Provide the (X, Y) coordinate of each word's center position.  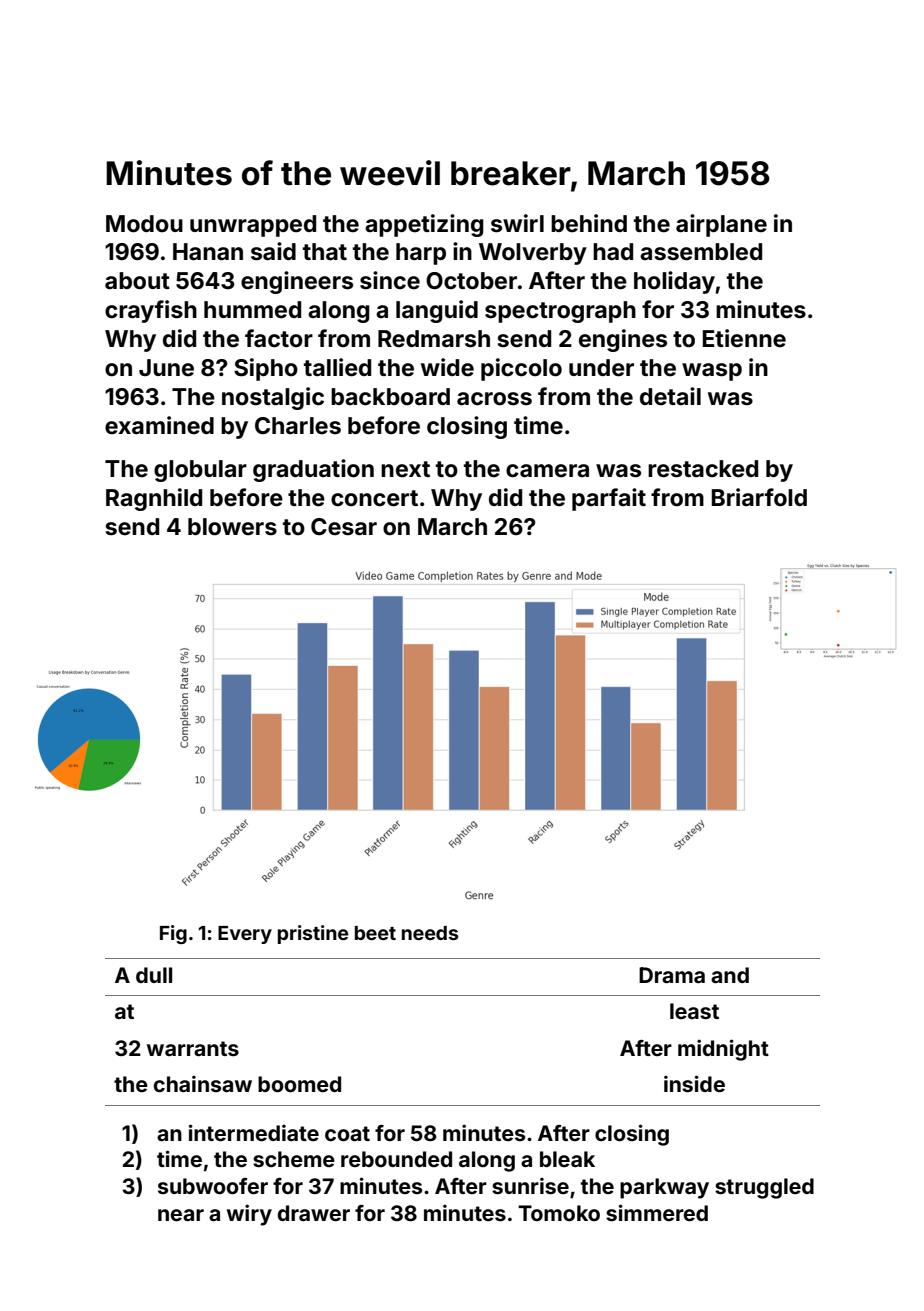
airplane (721, 225)
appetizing (424, 225)
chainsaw (203, 1084)
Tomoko (559, 1213)
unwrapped (253, 226)
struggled (764, 1188)
